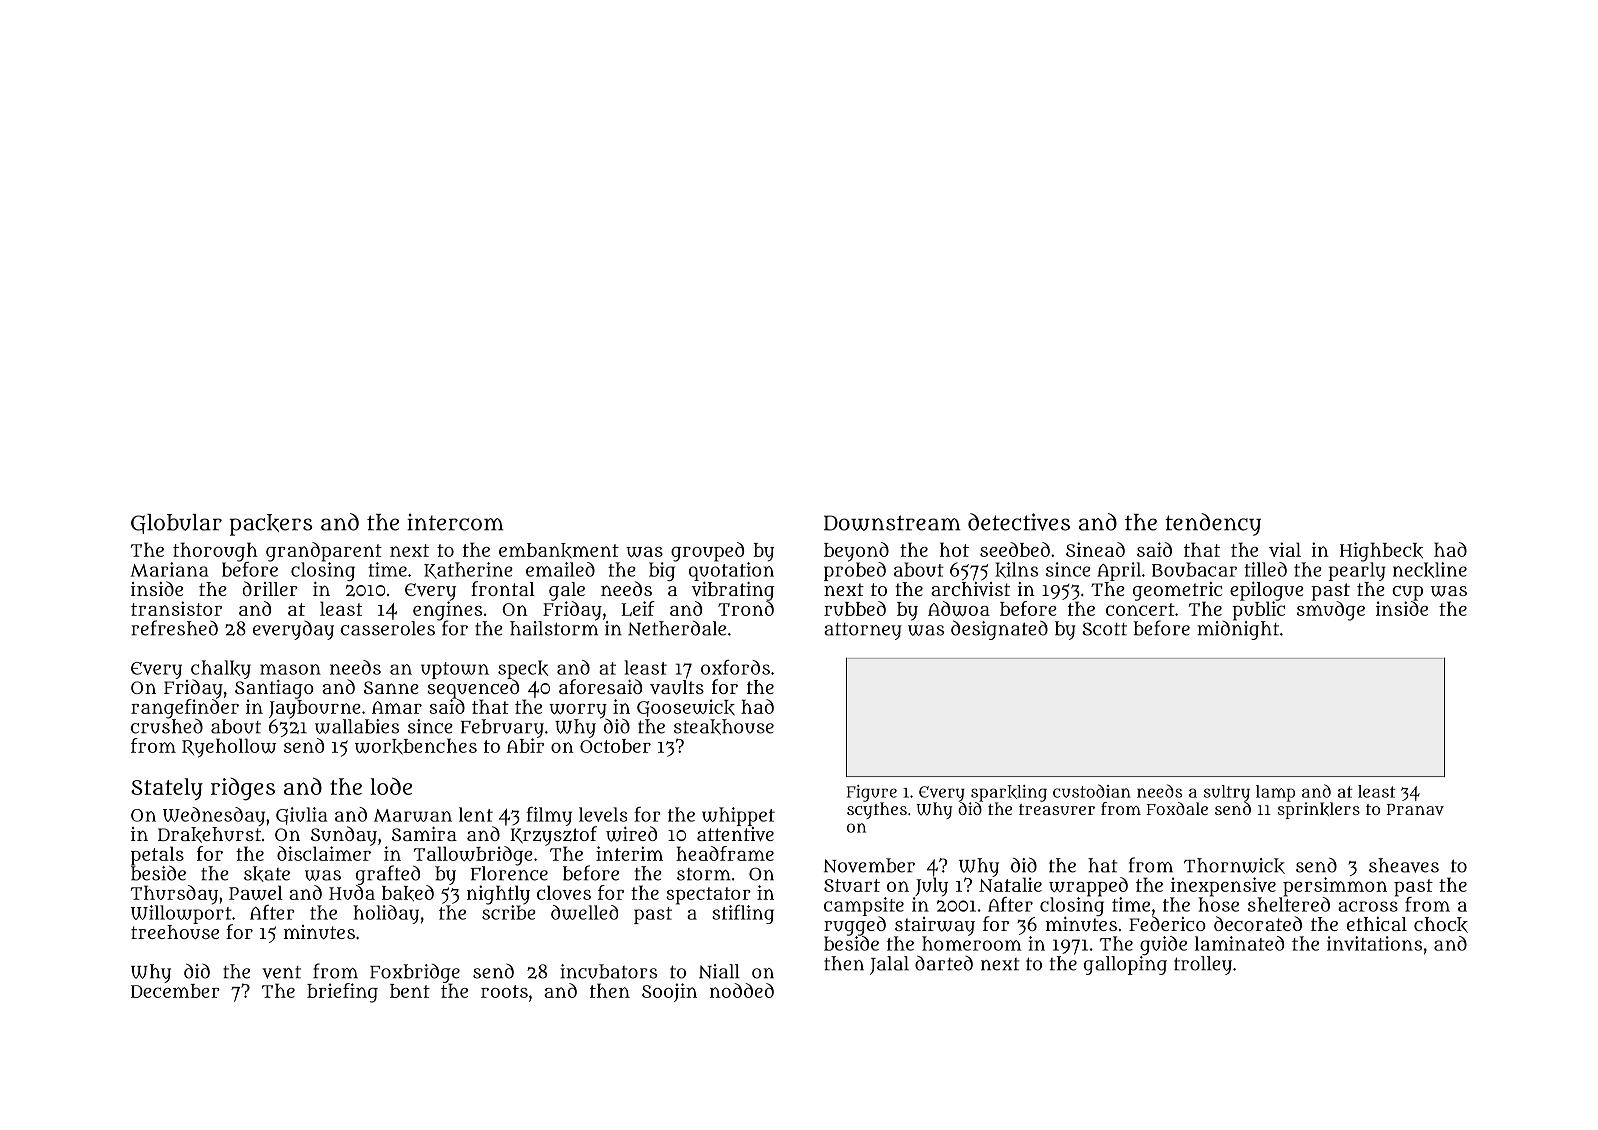 The height and width of the page is (1130, 1598). What do you see at coordinates (1415, 809) in the page?
I see `Pranav` at bounding box center [1415, 809].
